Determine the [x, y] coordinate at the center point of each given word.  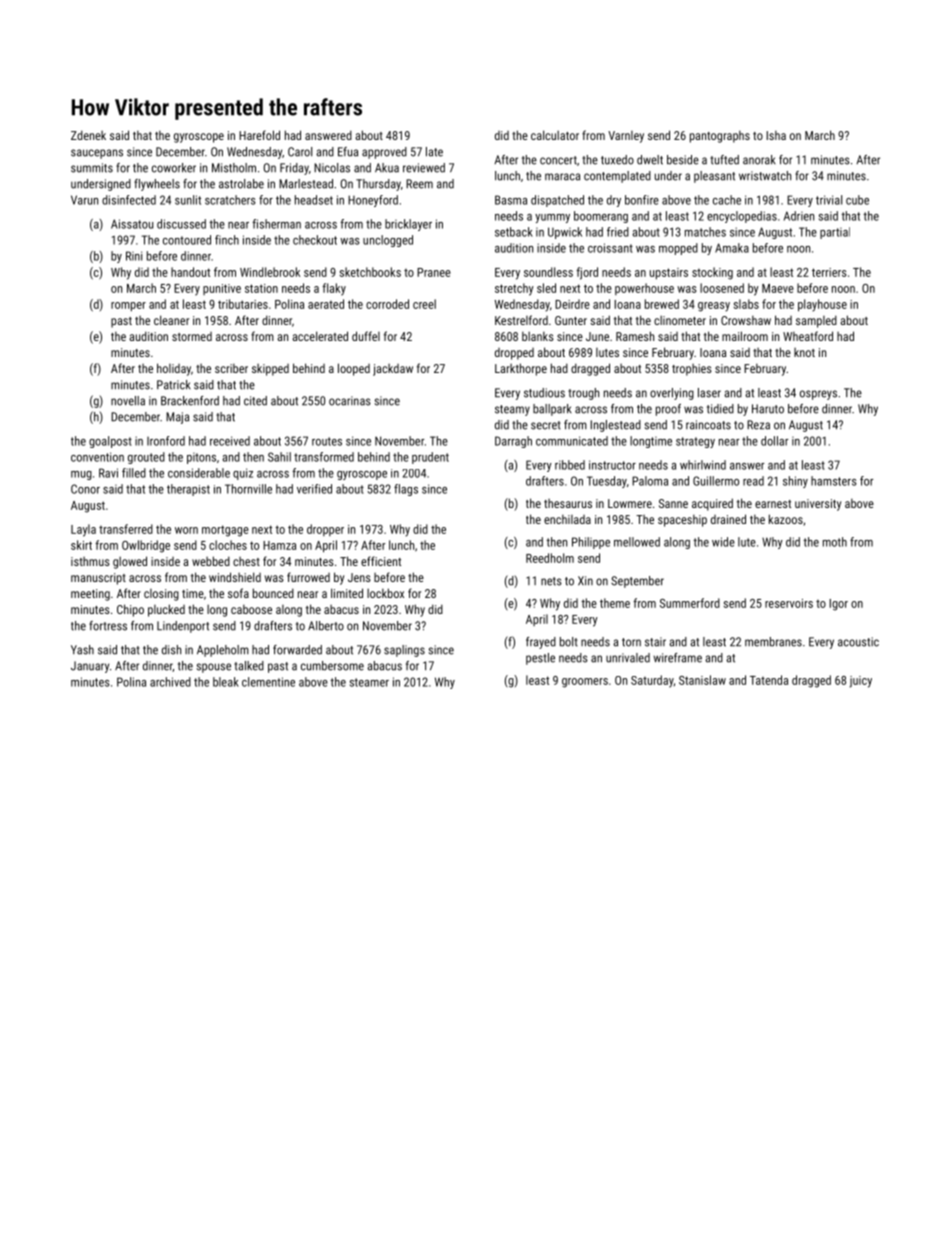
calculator [555, 135]
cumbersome [332, 666]
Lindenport [183, 627]
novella [128, 401]
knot [804, 352]
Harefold [259, 135]
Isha [776, 135]
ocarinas [350, 401]
